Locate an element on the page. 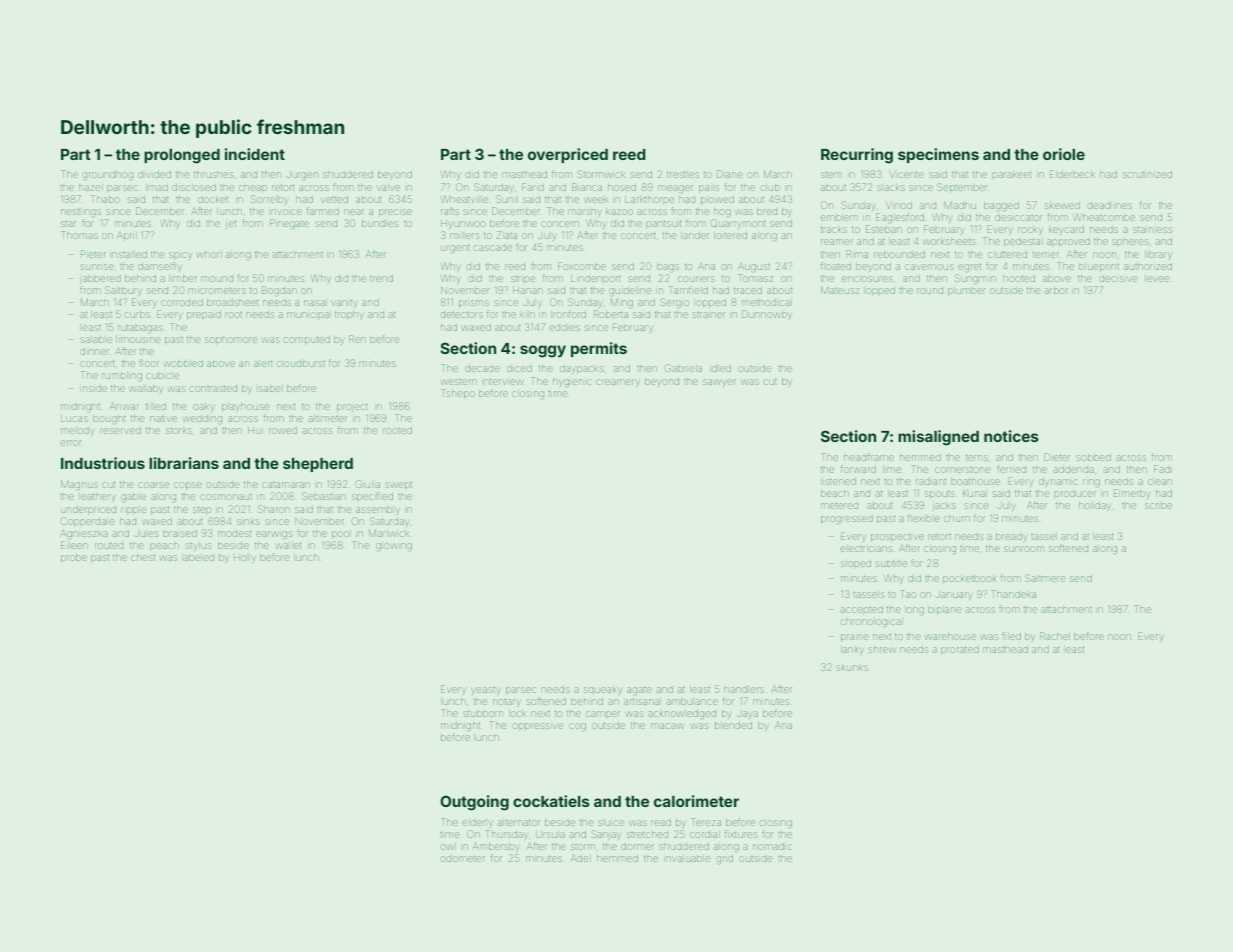 This document has width=1233, height=952. odometer is located at coordinates (463, 858).
